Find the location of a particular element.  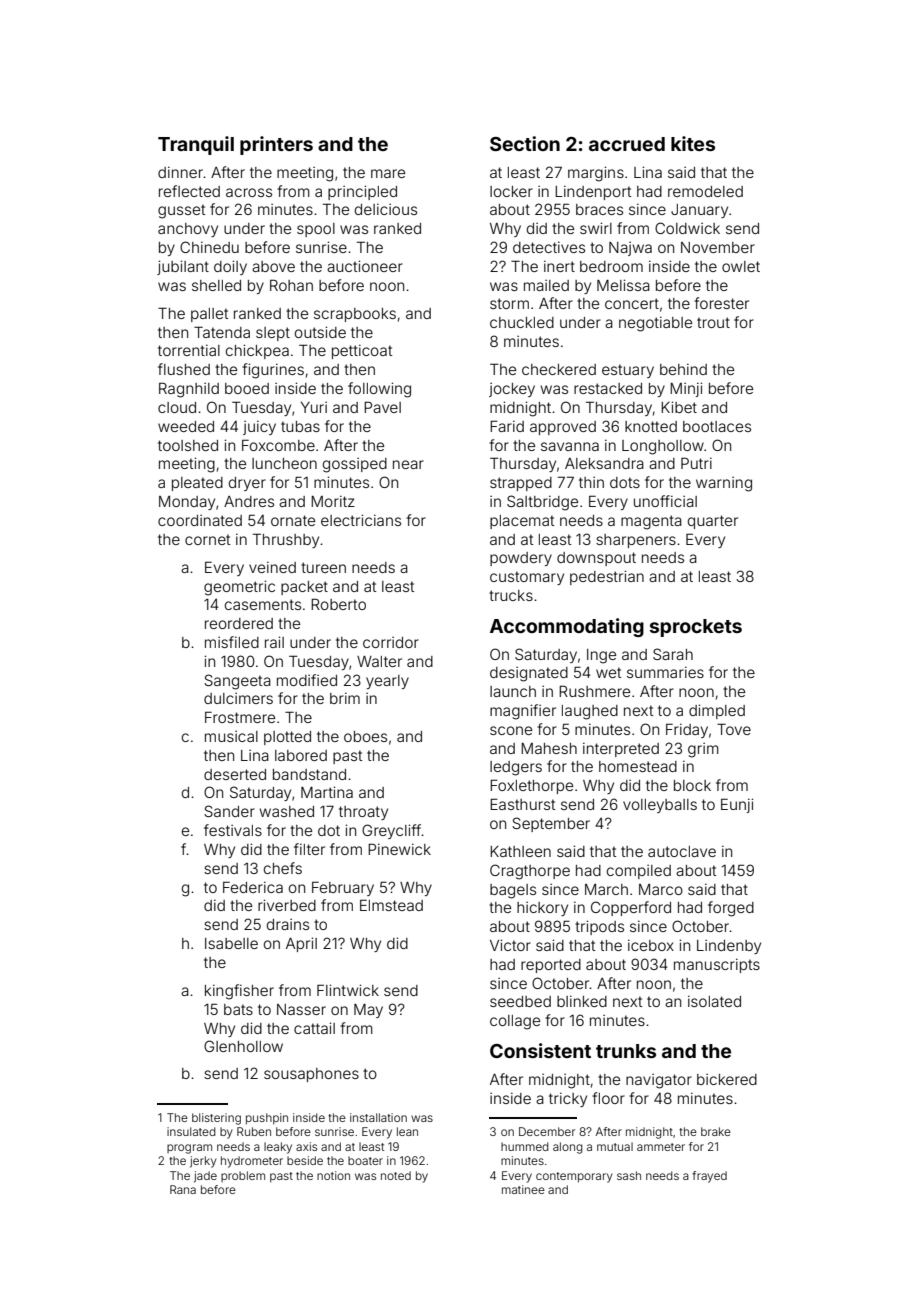

matinee is located at coordinates (523, 1189).
